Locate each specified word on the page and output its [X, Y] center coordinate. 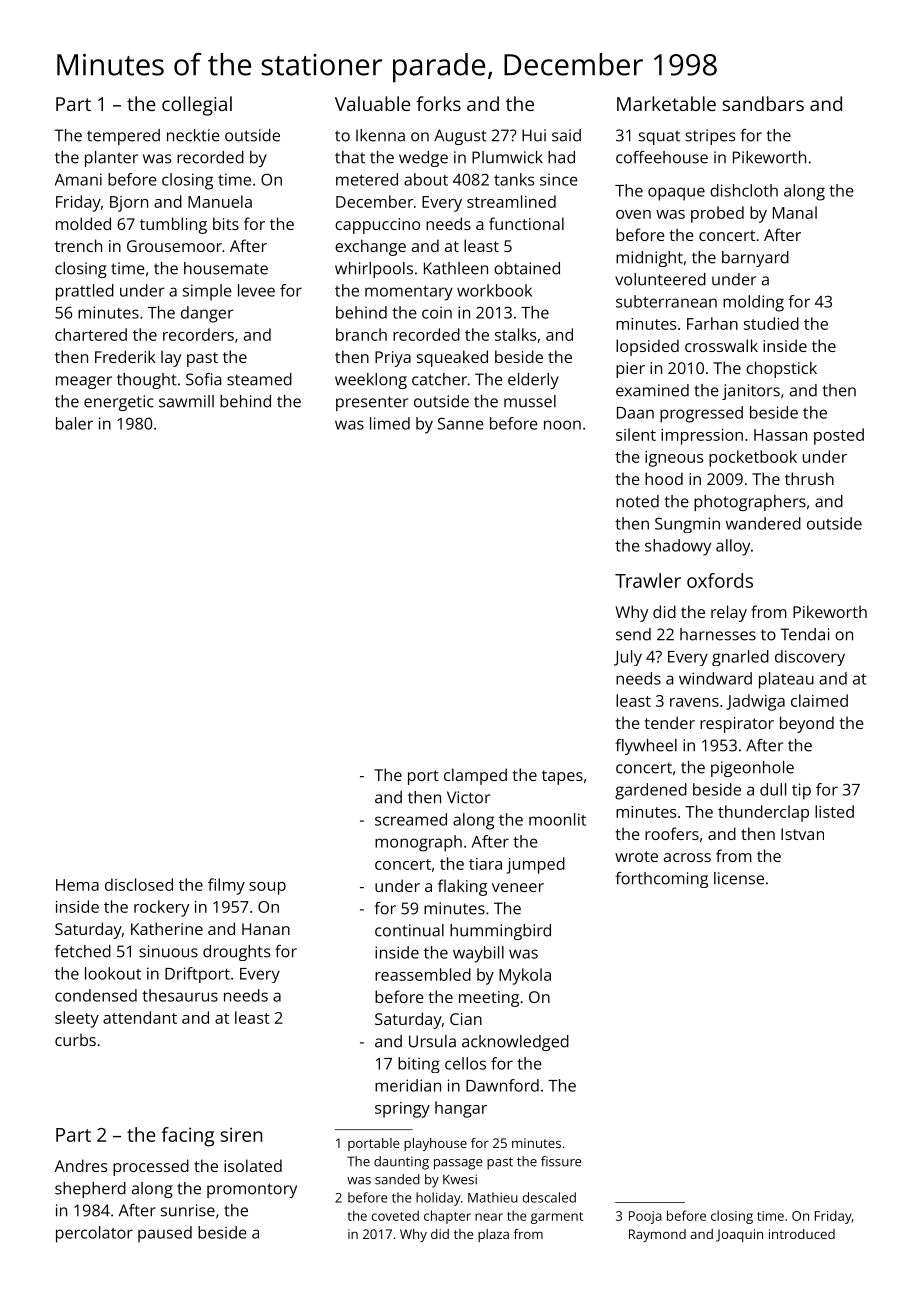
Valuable [373, 103]
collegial [197, 106]
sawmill [186, 401]
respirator [737, 725]
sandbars [763, 103]
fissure [561, 1161]
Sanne [461, 423]
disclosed [139, 884]
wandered [763, 523]
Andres [80, 1165]
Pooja [645, 1217]
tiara [485, 864]
